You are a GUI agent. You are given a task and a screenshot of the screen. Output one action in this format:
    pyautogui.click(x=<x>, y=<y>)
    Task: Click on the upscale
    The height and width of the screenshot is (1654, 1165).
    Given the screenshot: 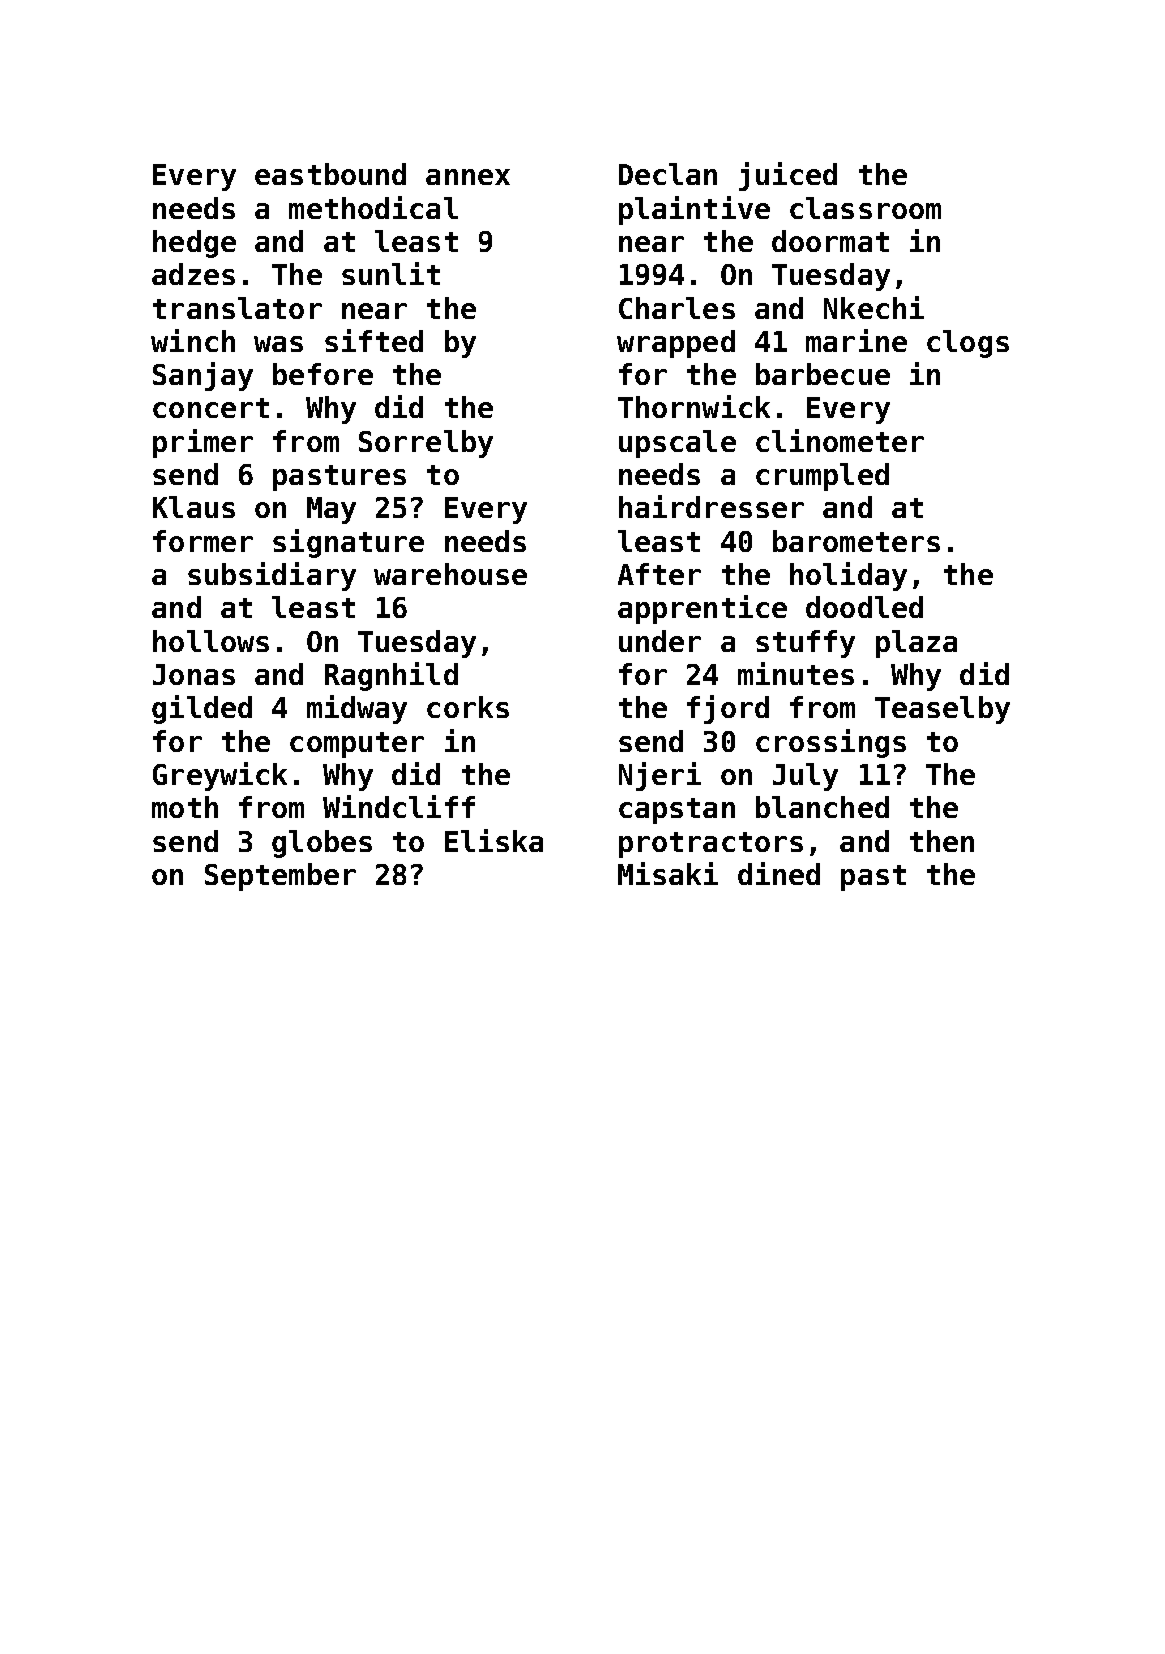 What is the action you would take?
    pyautogui.click(x=677, y=444)
